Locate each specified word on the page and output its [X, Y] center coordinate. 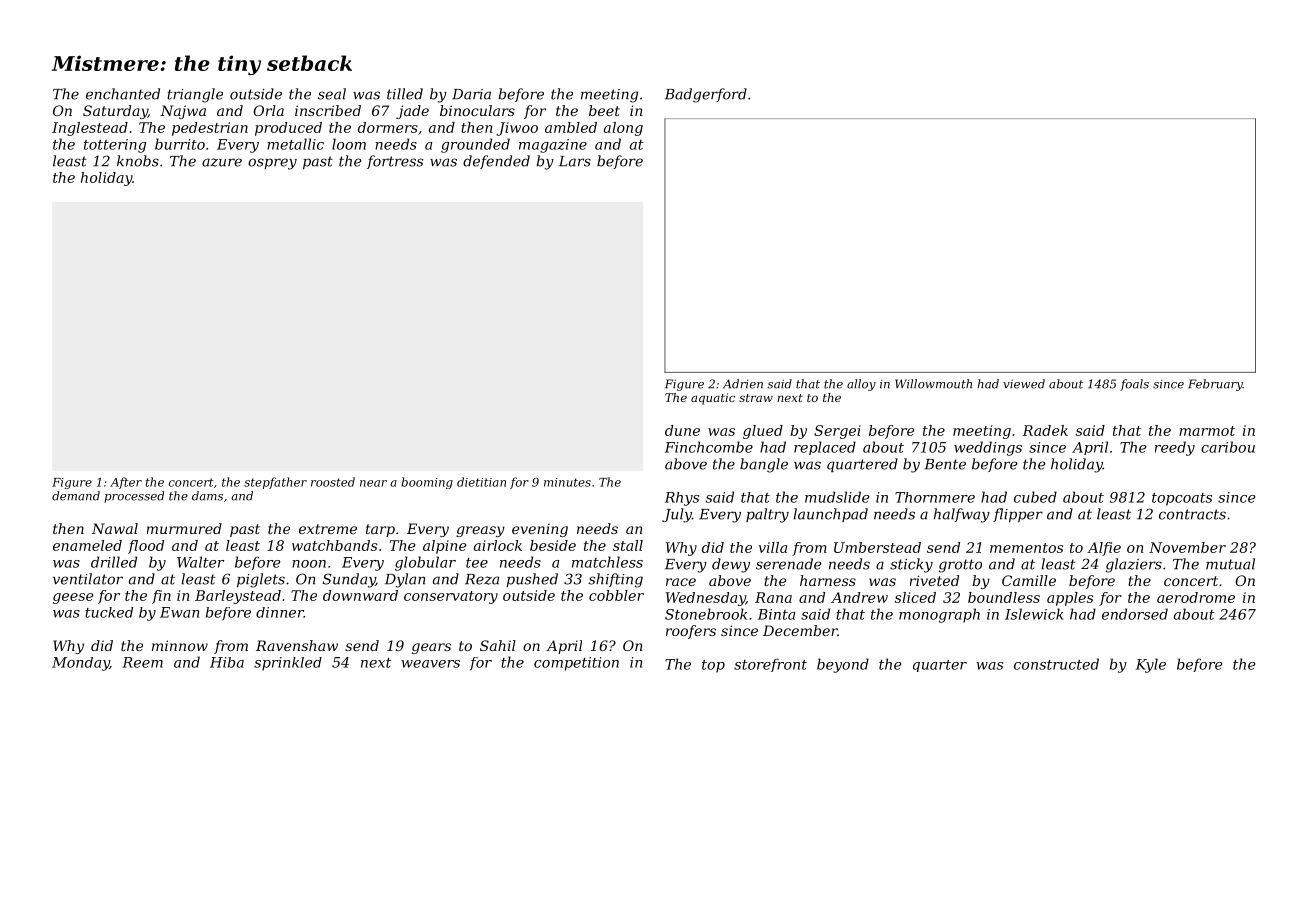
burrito [180, 144]
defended [496, 162]
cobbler [616, 595]
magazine [553, 146]
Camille [1029, 580]
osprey [272, 164]
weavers [430, 664]
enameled [87, 545]
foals [1134, 385]
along [623, 129]
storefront [770, 665]
